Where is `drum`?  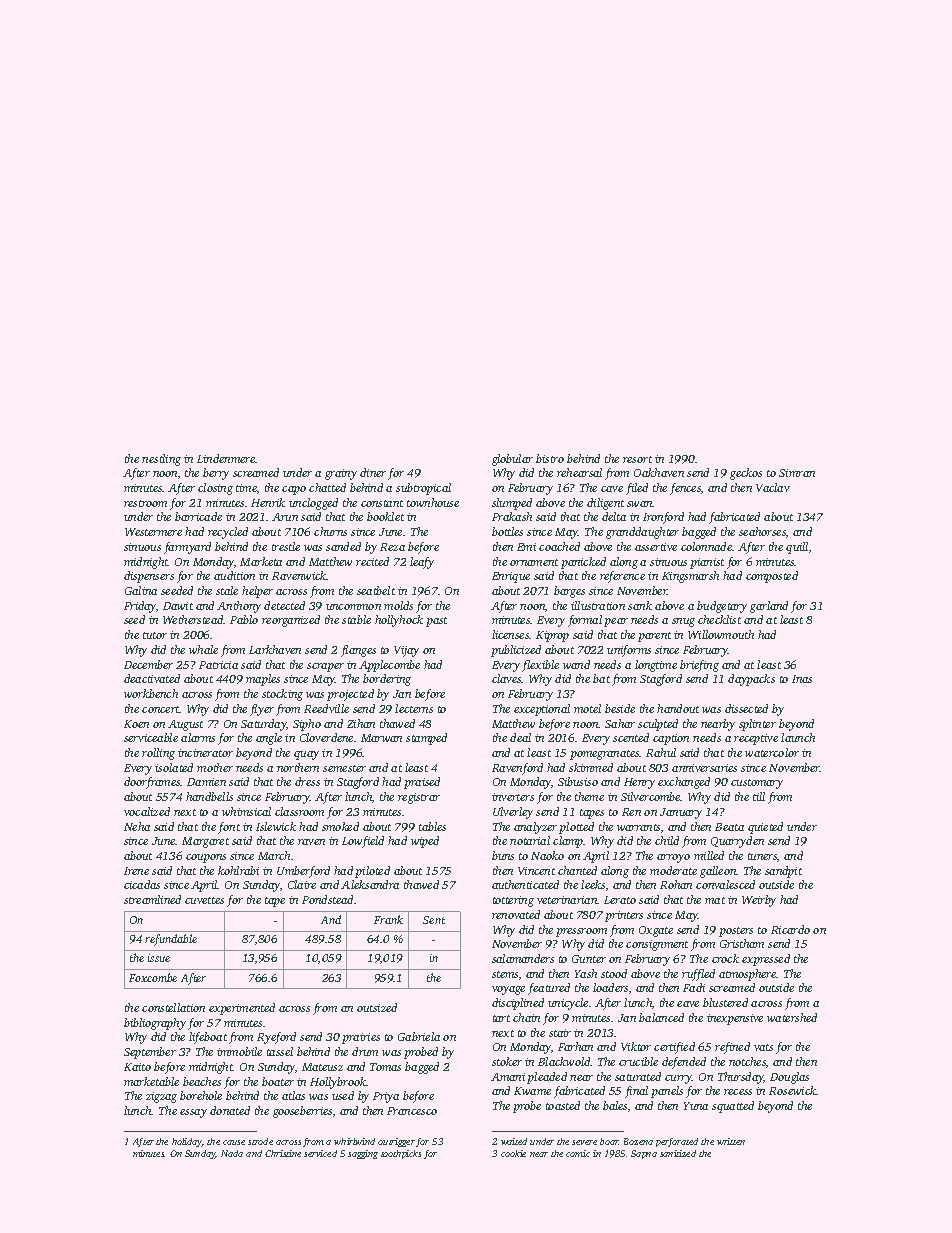 drum is located at coordinates (365, 1051).
